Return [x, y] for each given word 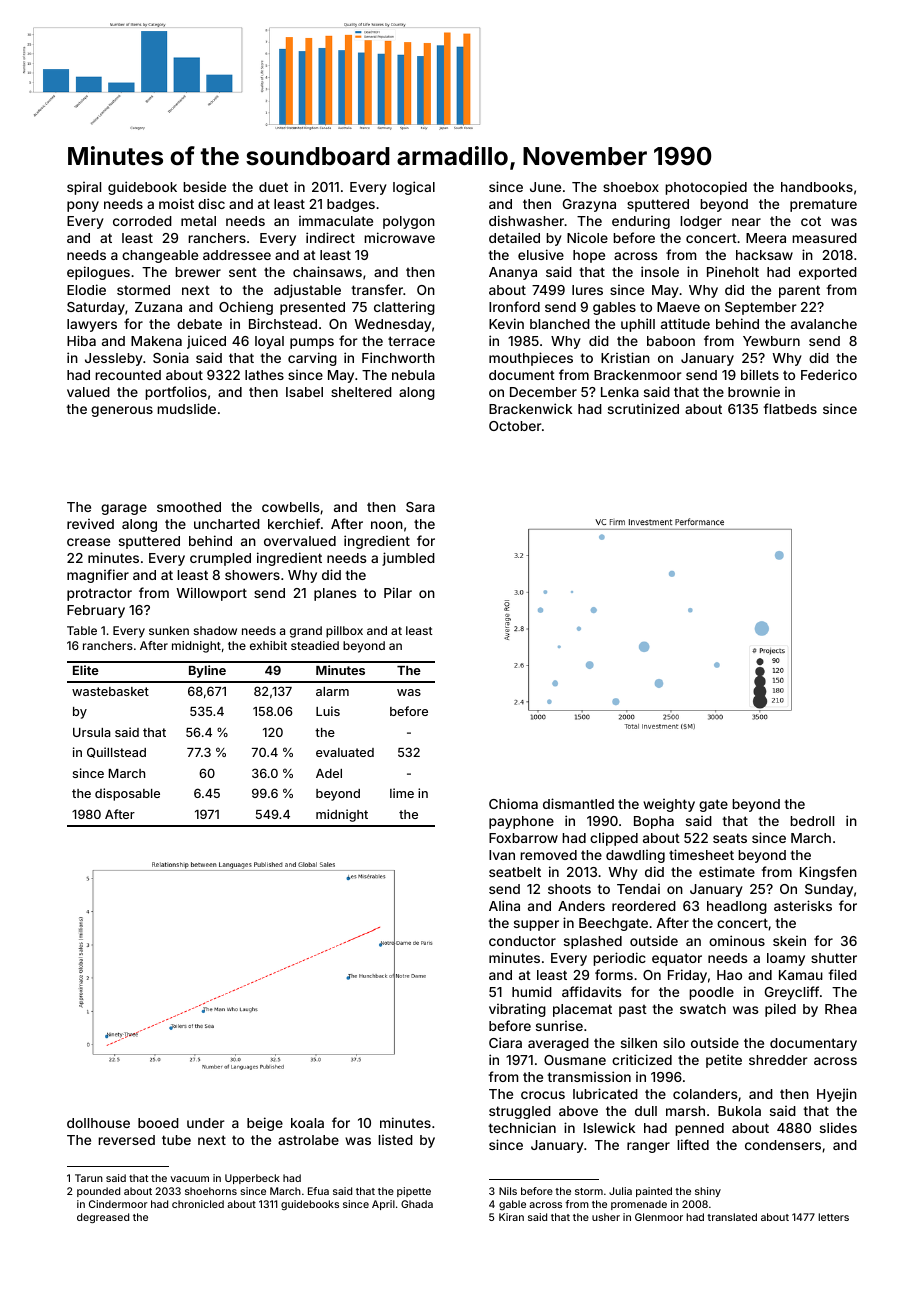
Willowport [211, 594]
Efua [318, 1191]
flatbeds [790, 408]
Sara [420, 507]
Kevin [506, 323]
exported [828, 273]
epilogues [98, 273]
